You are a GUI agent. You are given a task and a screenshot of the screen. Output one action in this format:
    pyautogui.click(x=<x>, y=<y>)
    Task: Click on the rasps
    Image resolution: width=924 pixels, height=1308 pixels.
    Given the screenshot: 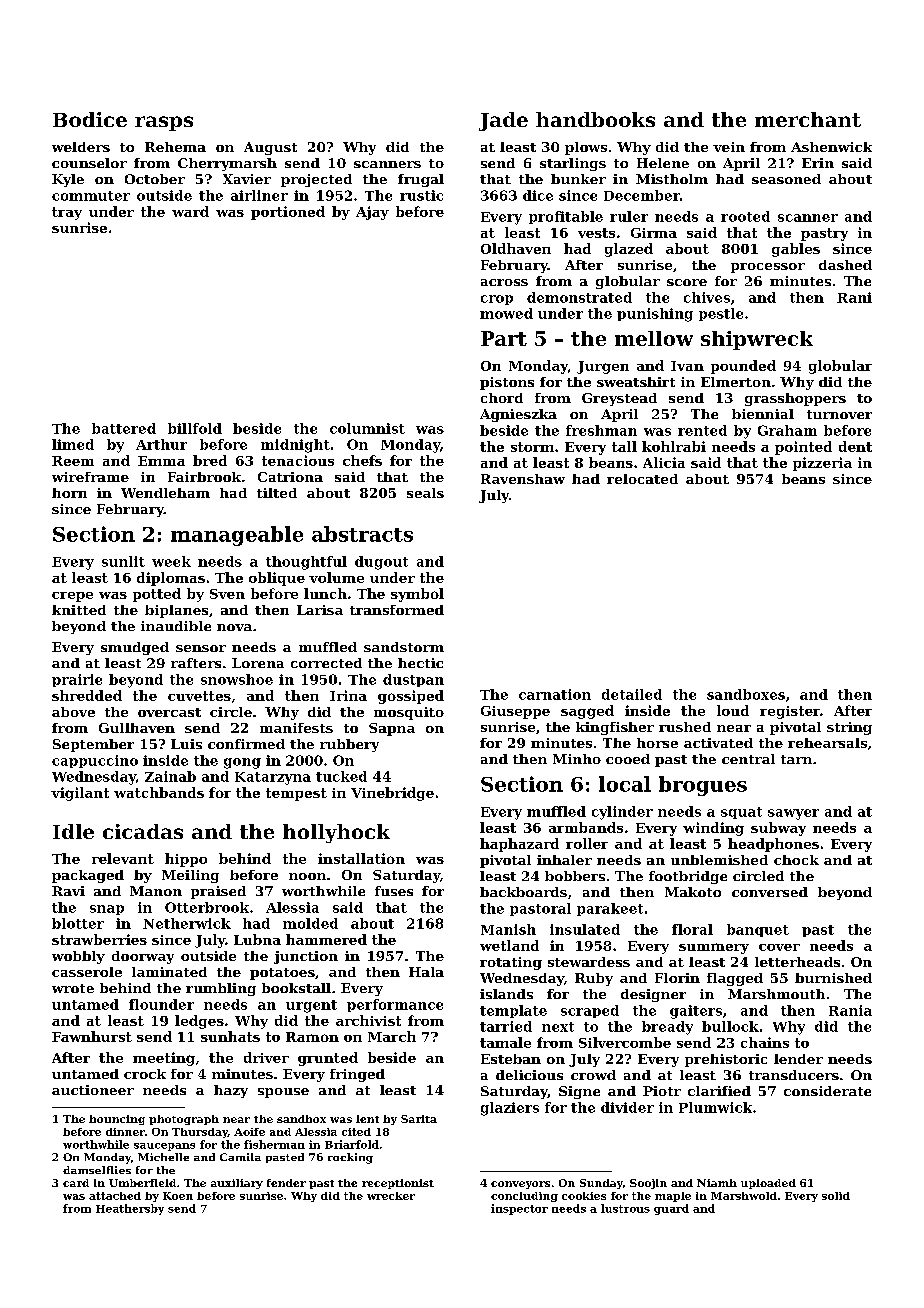 What is the action you would take?
    pyautogui.click(x=164, y=123)
